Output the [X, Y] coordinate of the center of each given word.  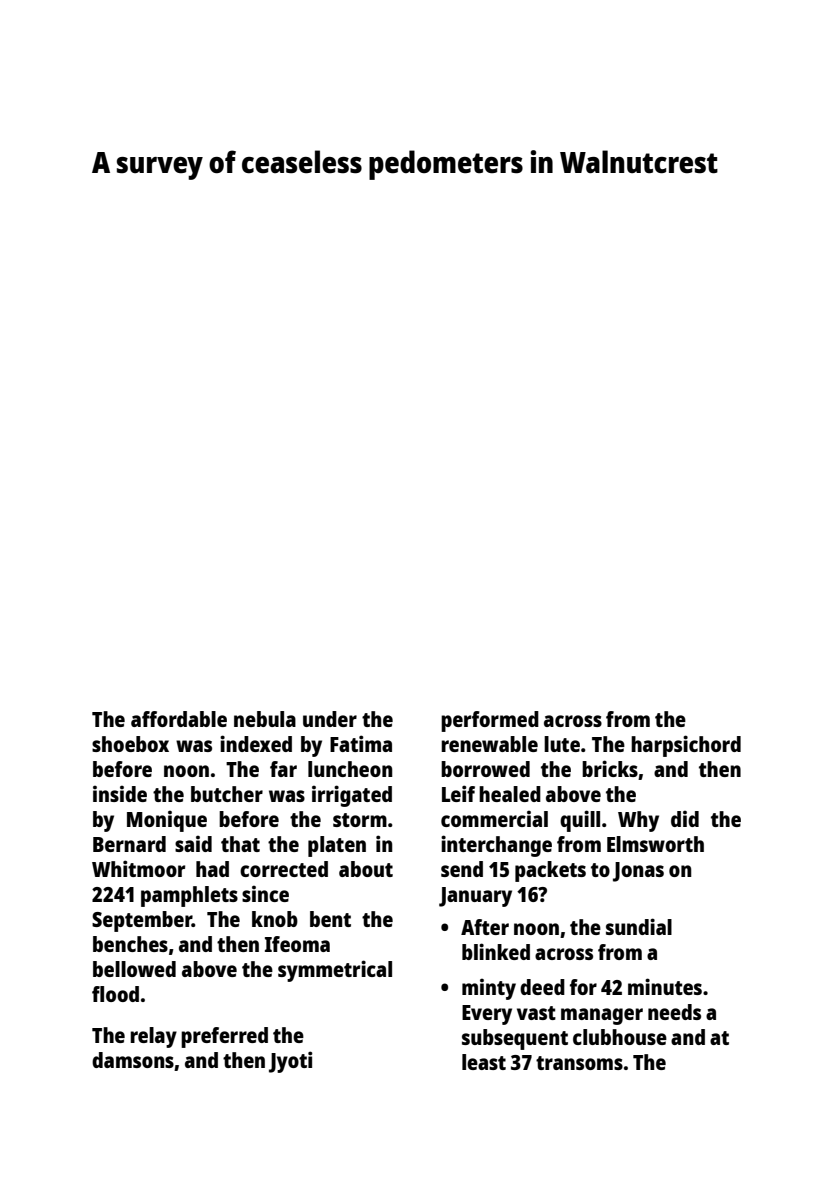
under [330, 719]
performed [490, 721]
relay [153, 1037]
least [484, 1062]
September [142, 921]
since [265, 893]
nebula [265, 719]
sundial [639, 926]
